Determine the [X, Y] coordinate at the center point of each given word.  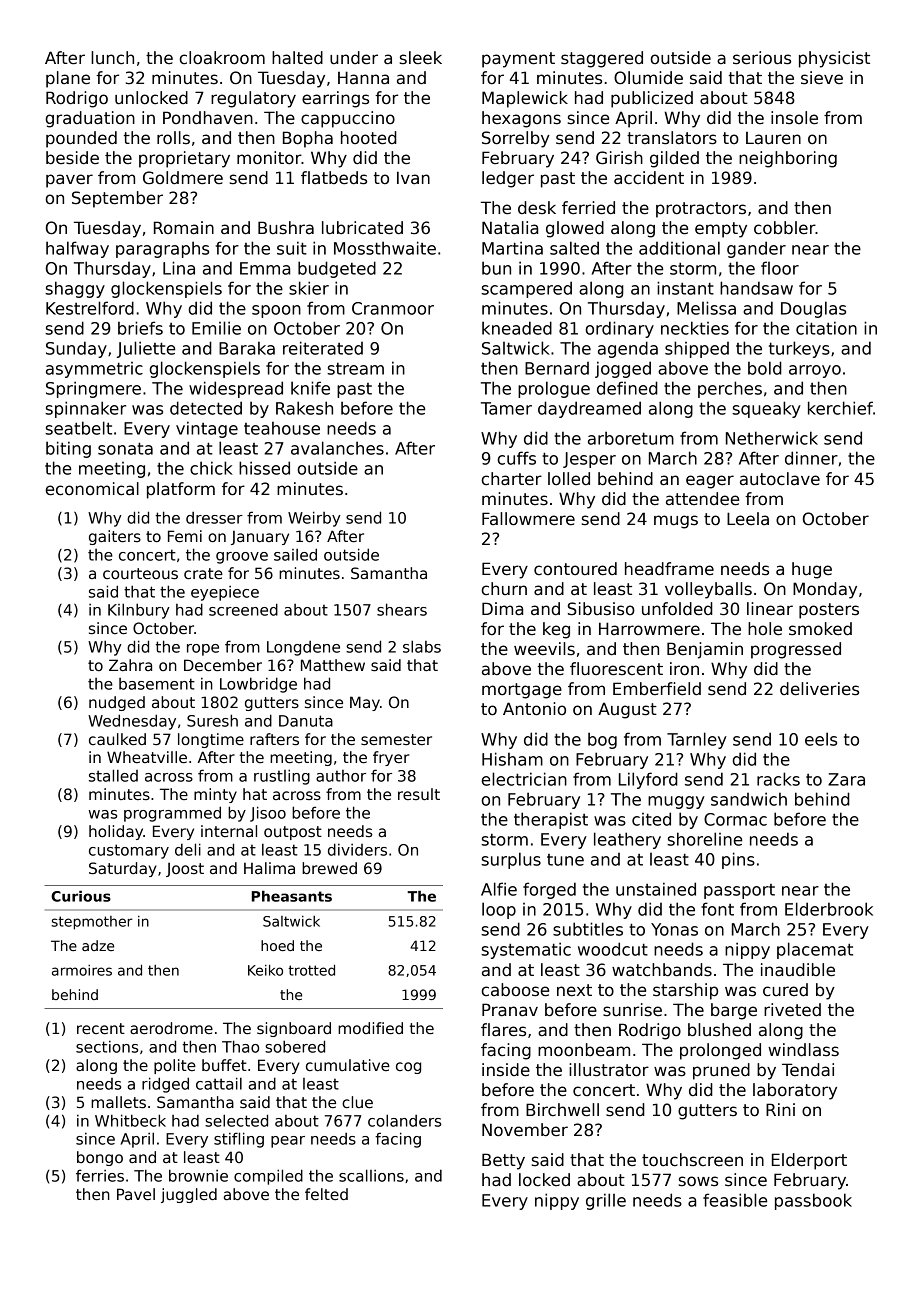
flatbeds [334, 178]
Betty [503, 1161]
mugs [676, 522]
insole [794, 118]
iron [684, 669]
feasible [735, 1200]
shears [402, 609]
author [341, 776]
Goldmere [183, 178]
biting [68, 449]
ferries [100, 1175]
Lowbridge [258, 685]
